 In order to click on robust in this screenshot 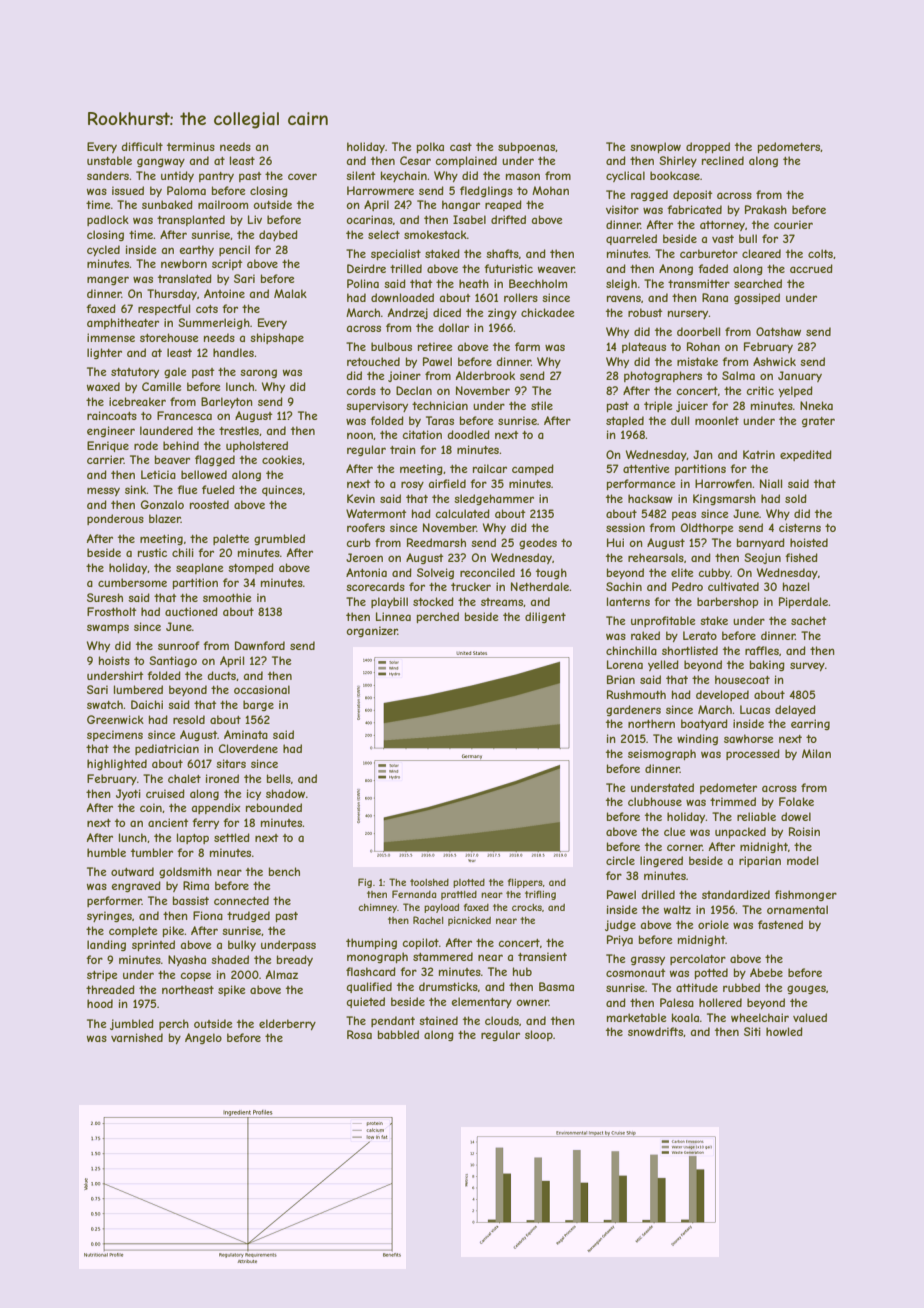, I will do `click(645, 312)`.
